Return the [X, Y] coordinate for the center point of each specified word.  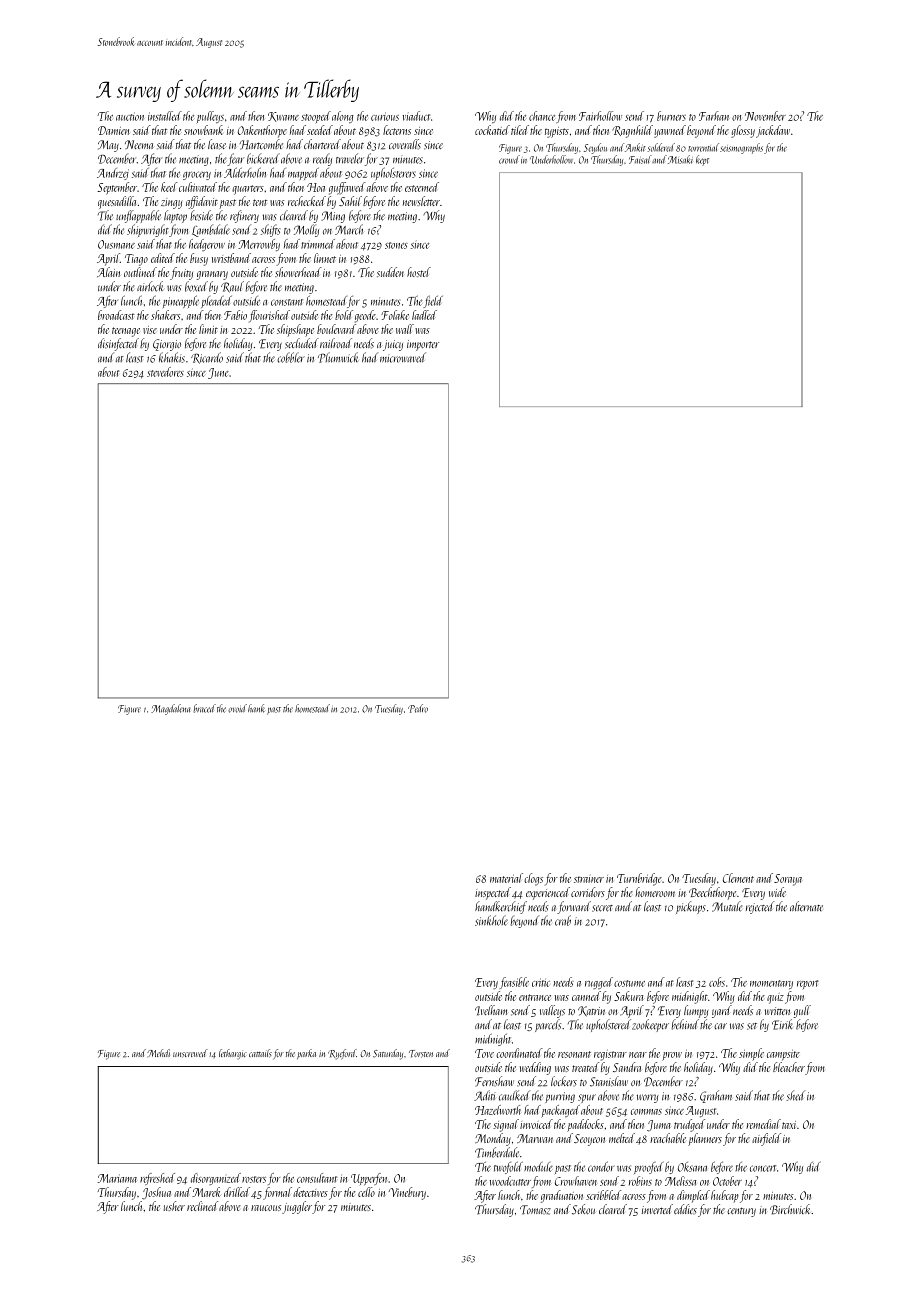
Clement [738, 878]
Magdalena [171, 709]
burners [671, 116]
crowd [509, 159]
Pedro [418, 708]
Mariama [117, 1178]
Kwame [283, 117]
